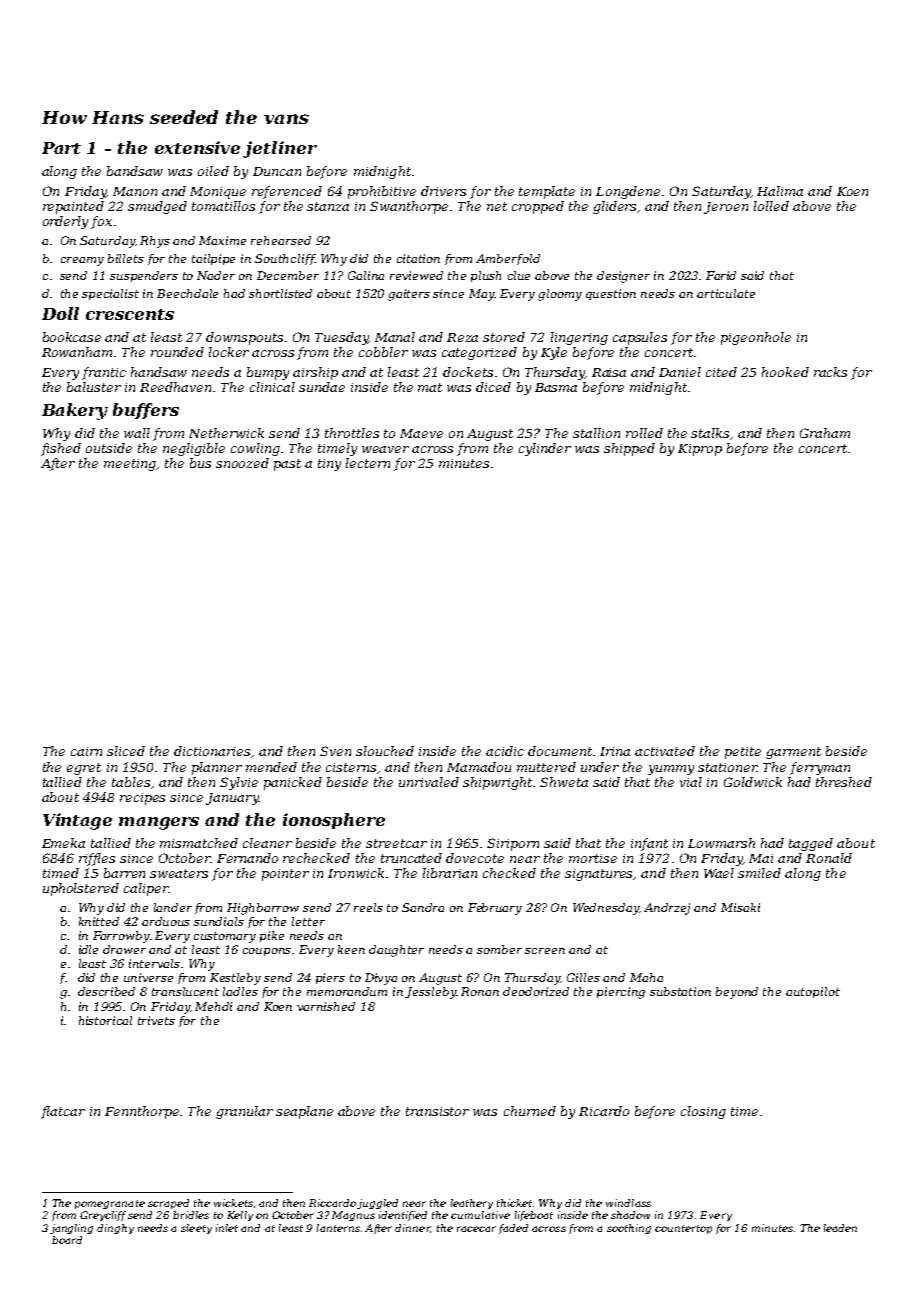 The width and height of the screenshot is (924, 1308). What do you see at coordinates (84, 769) in the screenshot?
I see `egret` at bounding box center [84, 769].
